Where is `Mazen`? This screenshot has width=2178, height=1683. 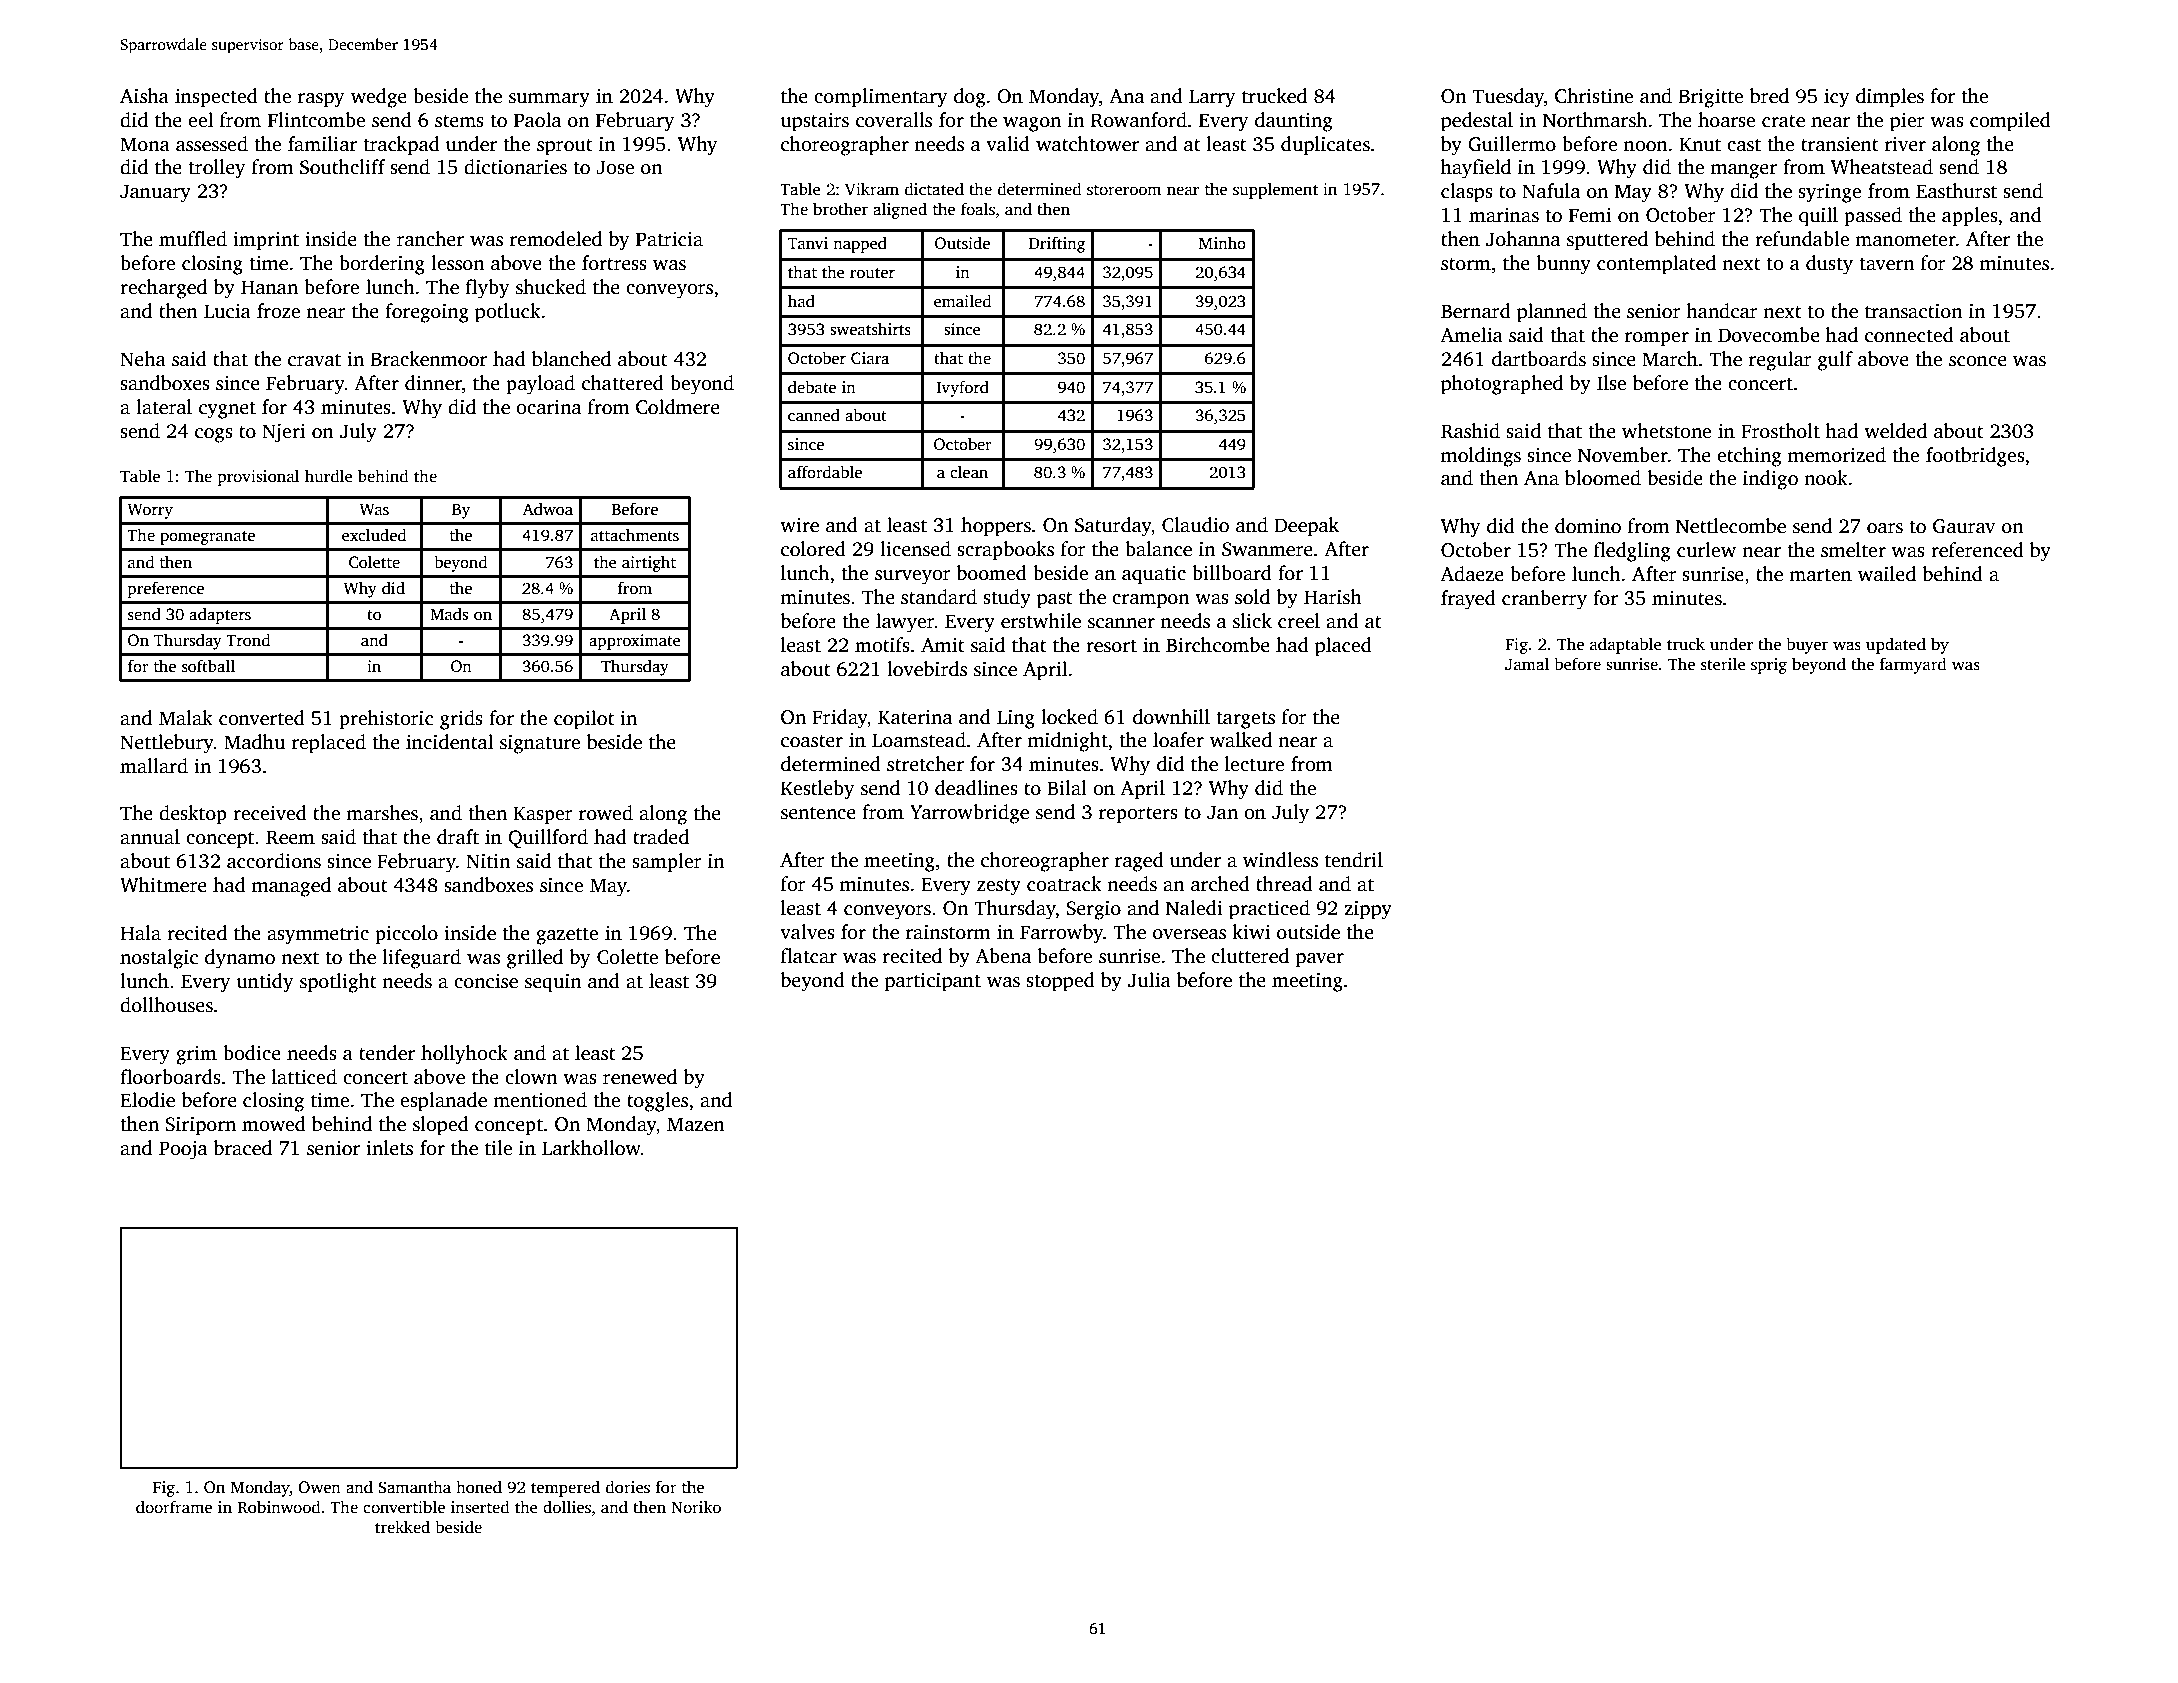 Mazen is located at coordinates (696, 1124).
